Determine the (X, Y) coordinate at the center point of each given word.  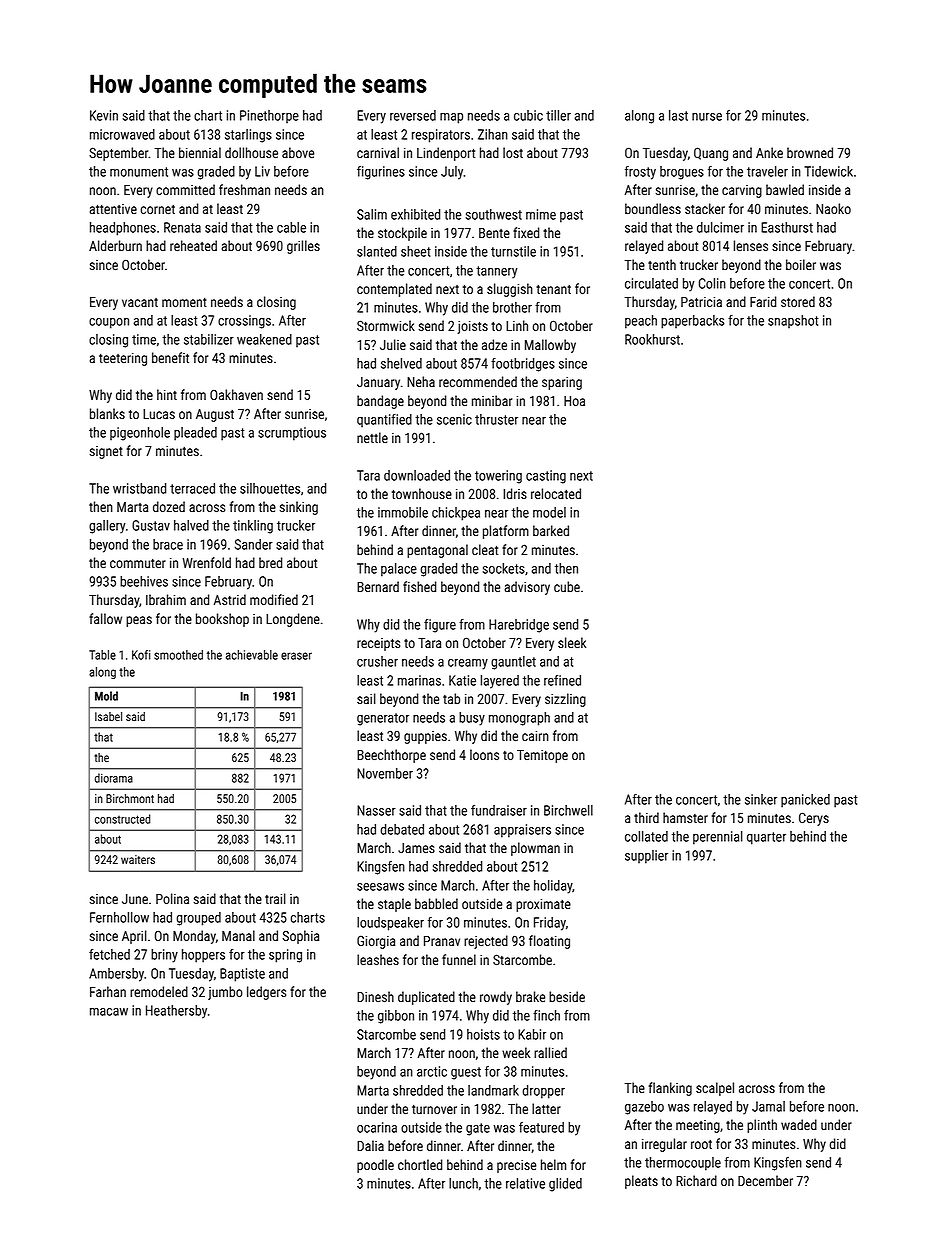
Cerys (814, 819)
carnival (378, 152)
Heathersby (176, 1012)
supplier (646, 857)
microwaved (122, 134)
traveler (767, 171)
